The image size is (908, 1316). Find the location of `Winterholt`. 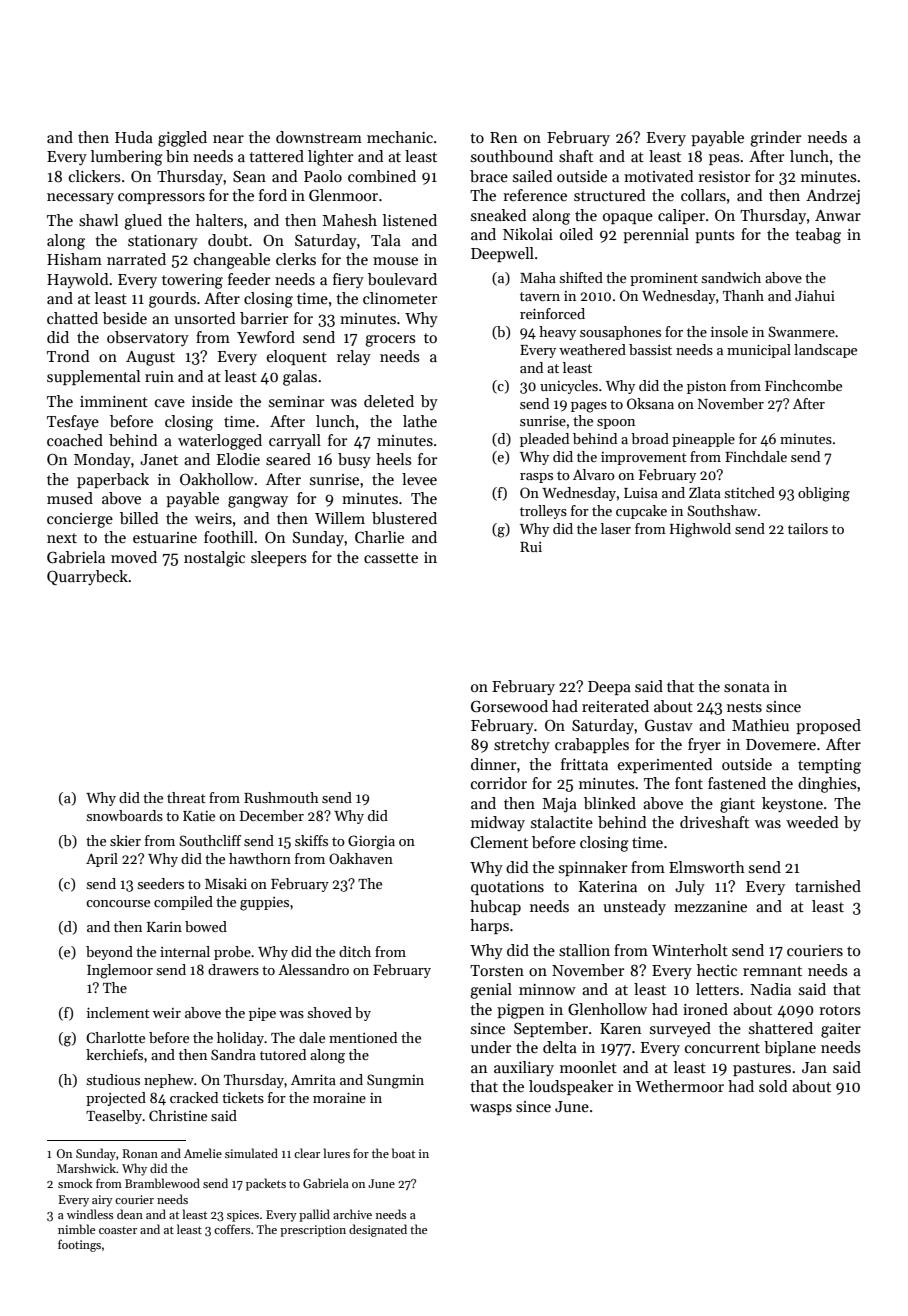

Winterholt is located at coordinates (690, 950).
